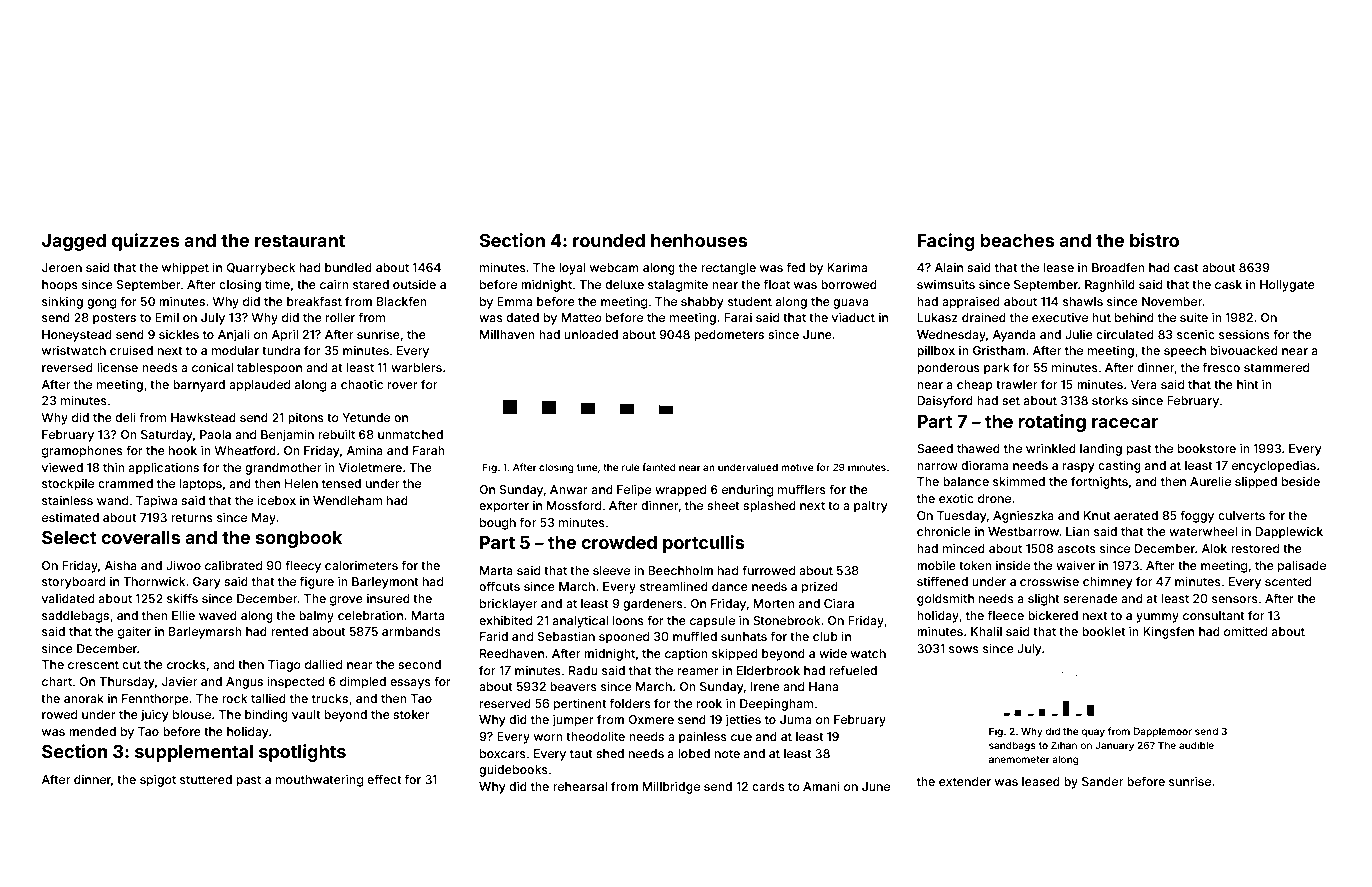  I want to click on bistro, so click(1154, 240).
